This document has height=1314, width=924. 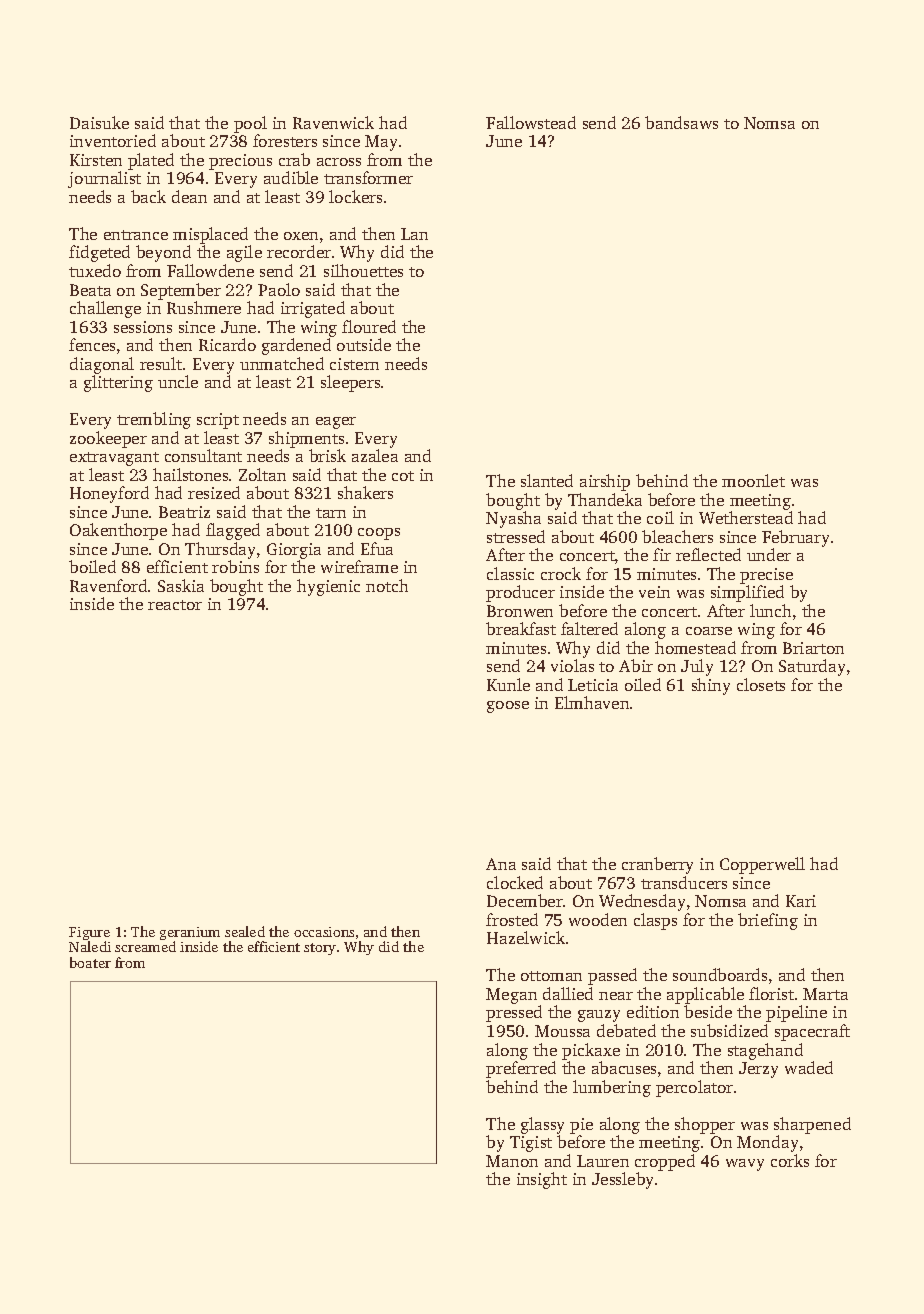 What do you see at coordinates (355, 196) in the document?
I see `lockers` at bounding box center [355, 196].
